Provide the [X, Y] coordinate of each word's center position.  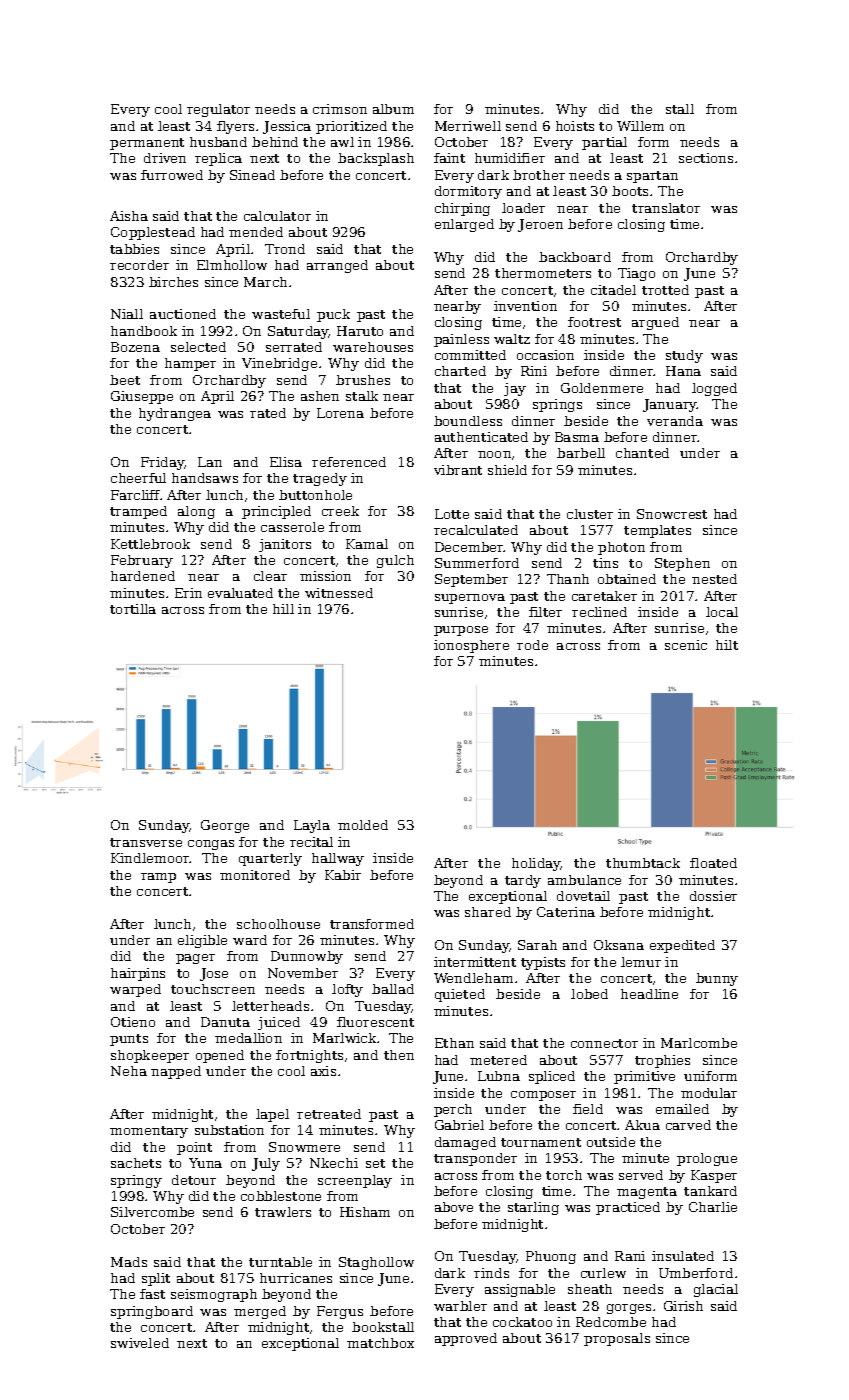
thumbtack [643, 863]
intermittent [475, 962]
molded [363, 825]
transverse [146, 842]
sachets [136, 1163]
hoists [575, 126]
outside [611, 1142]
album [393, 109]
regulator [218, 110]
